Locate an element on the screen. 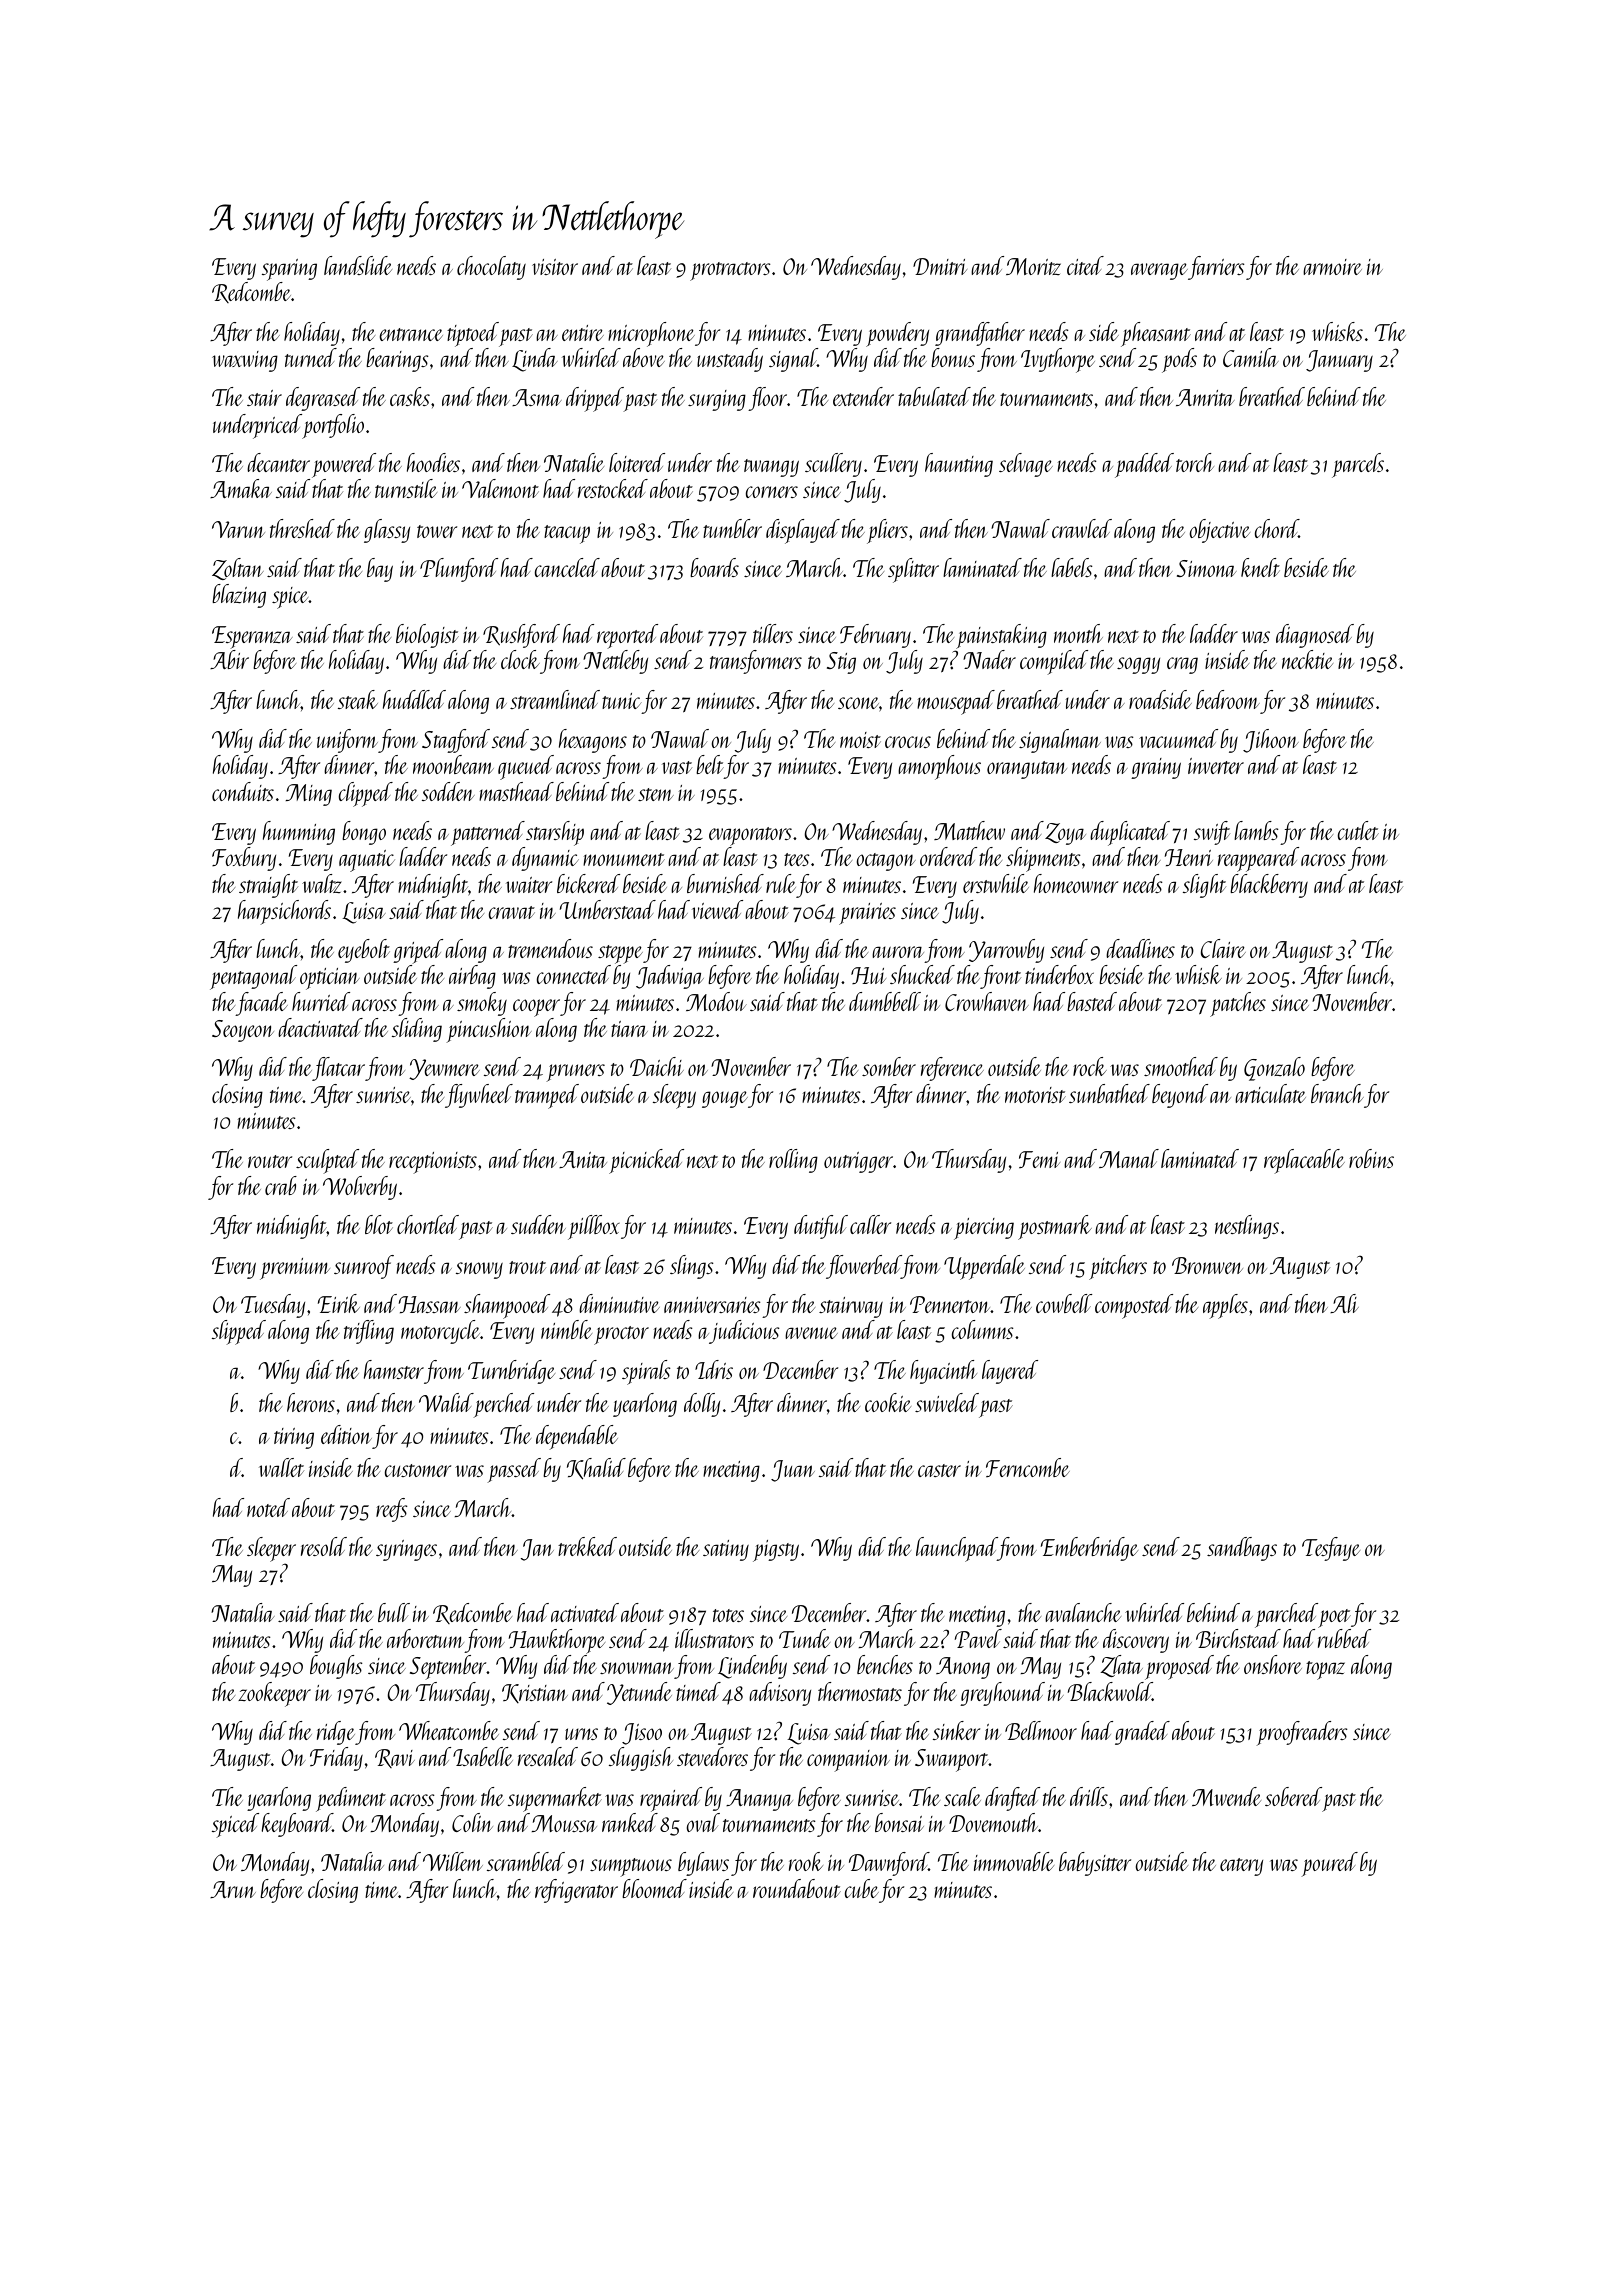  tabulated is located at coordinates (934, 396).
